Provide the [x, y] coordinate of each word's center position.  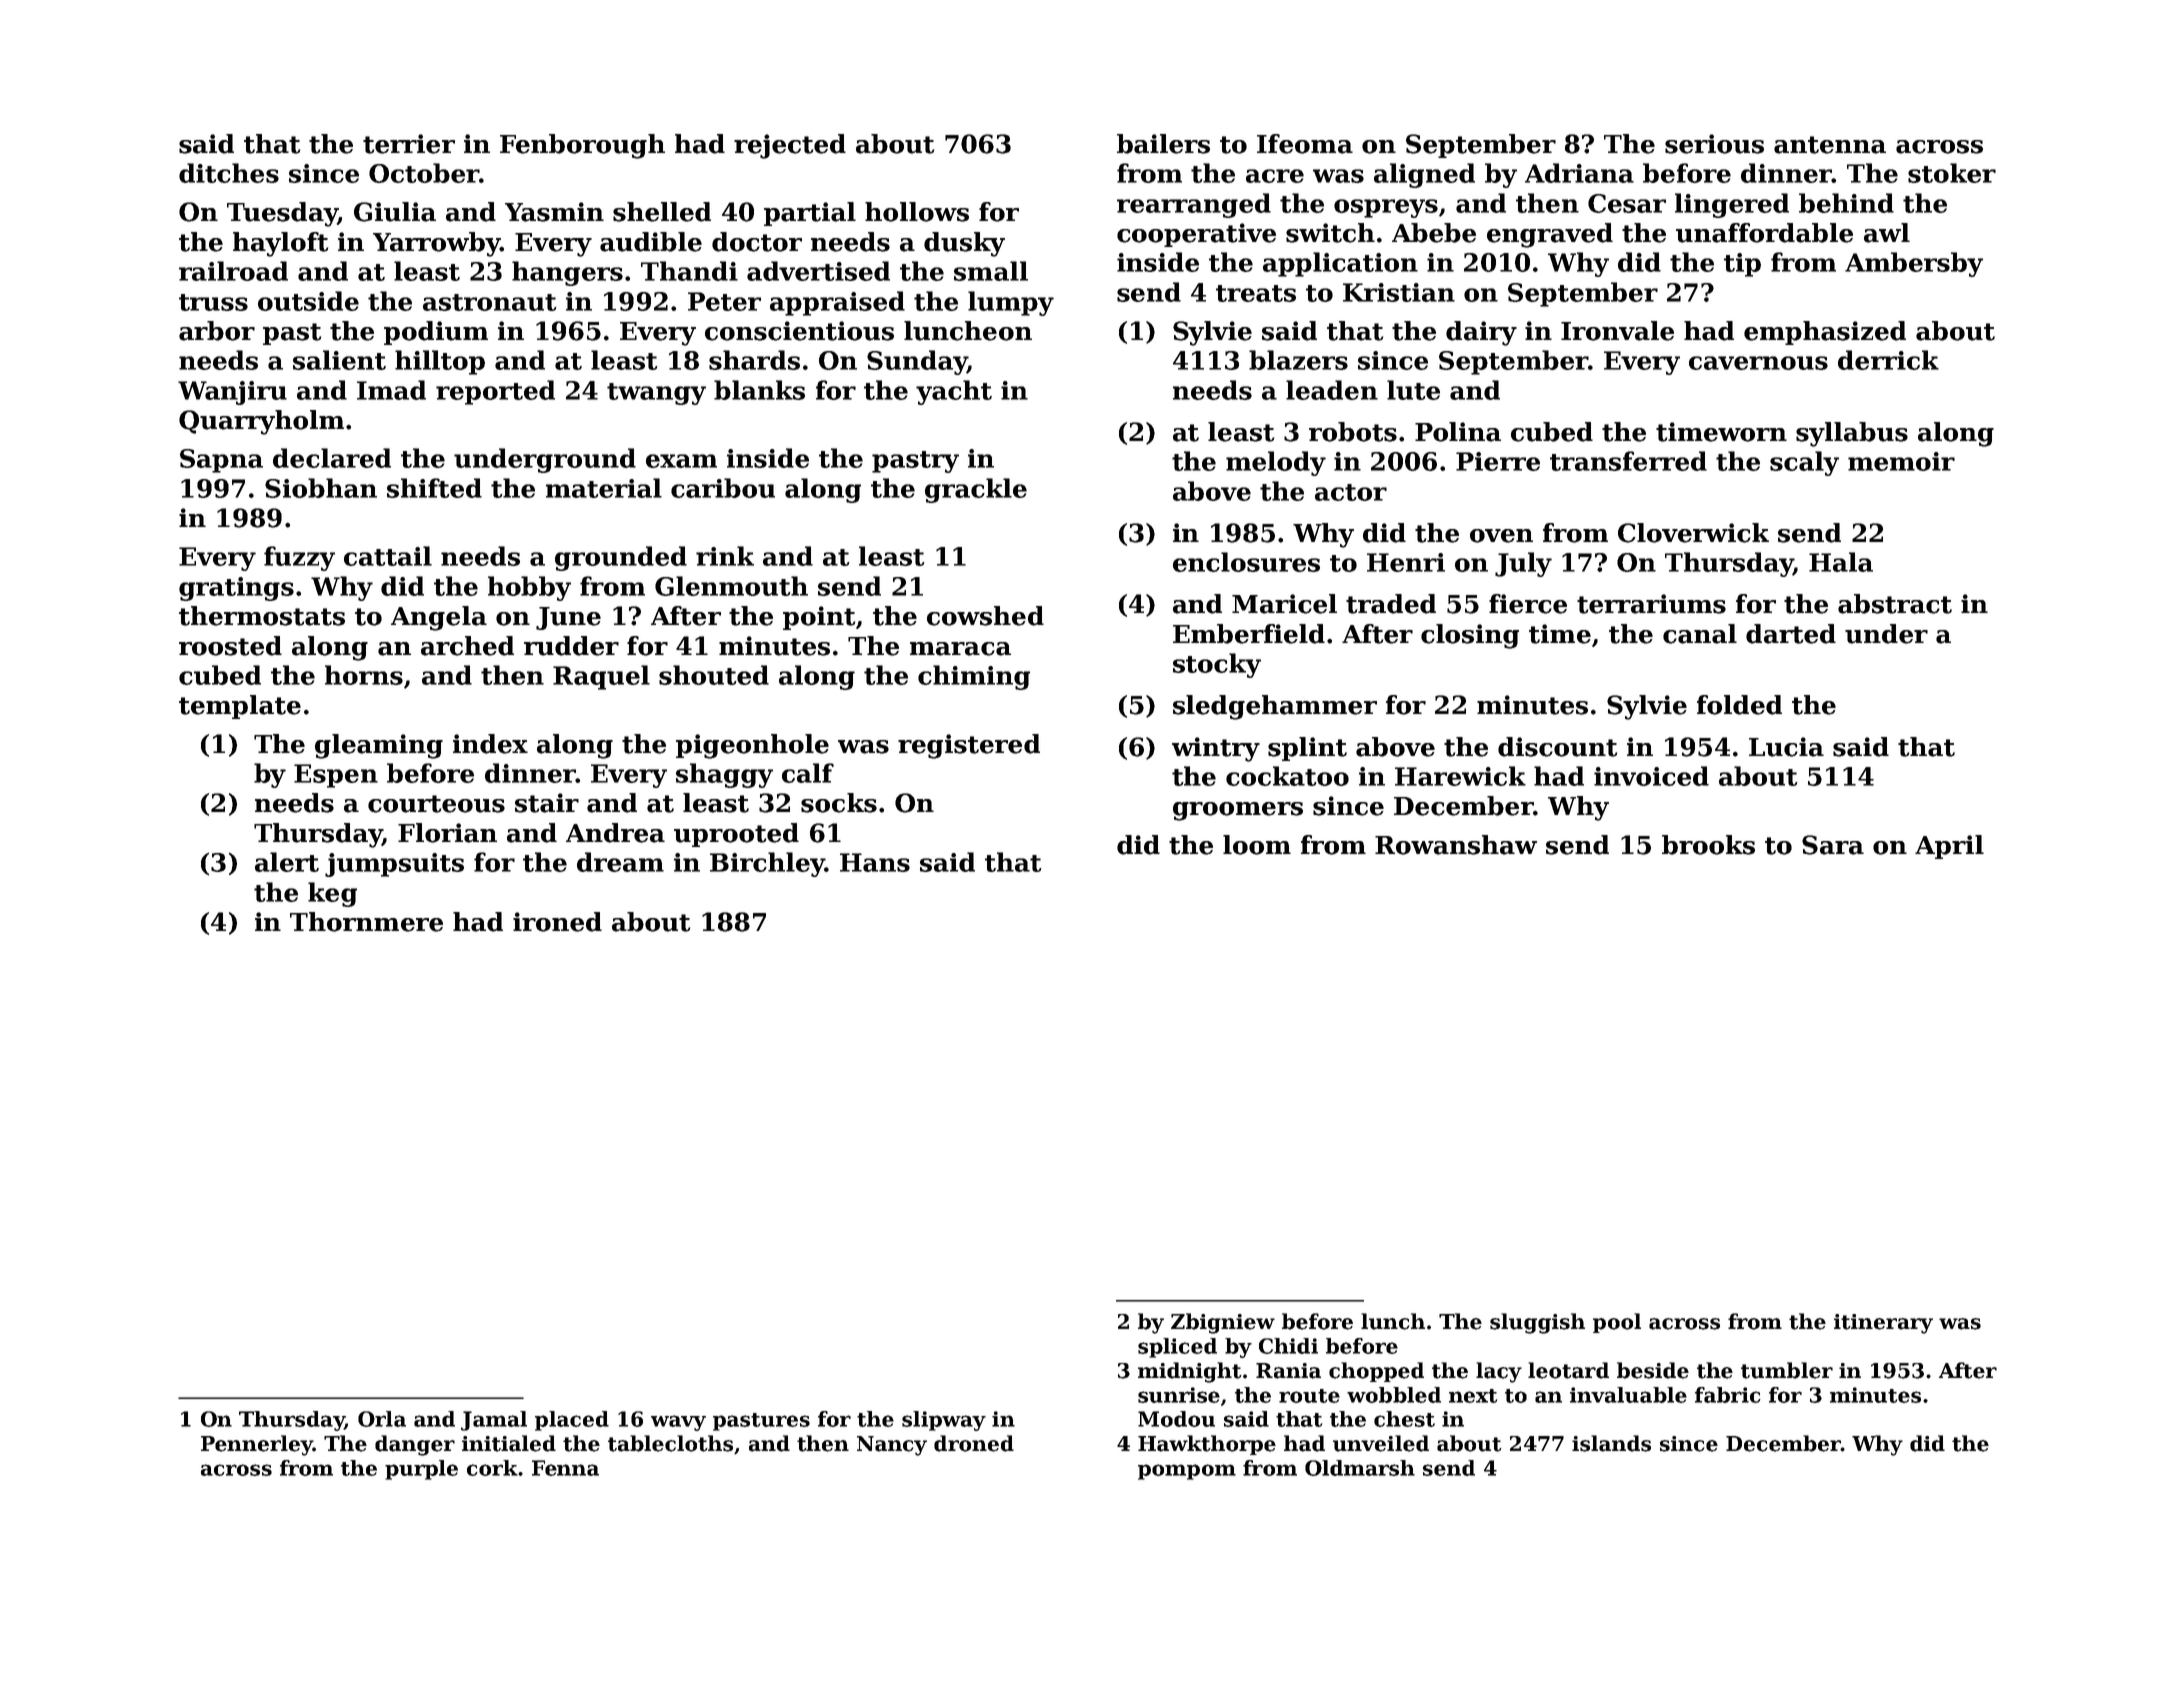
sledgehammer [1275, 707]
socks [839, 803]
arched [467, 646]
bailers [1163, 144]
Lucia [1786, 747]
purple [421, 1470]
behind [1846, 203]
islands [1611, 1443]
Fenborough [582, 146]
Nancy [892, 1446]
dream [620, 862]
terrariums [1651, 604]
